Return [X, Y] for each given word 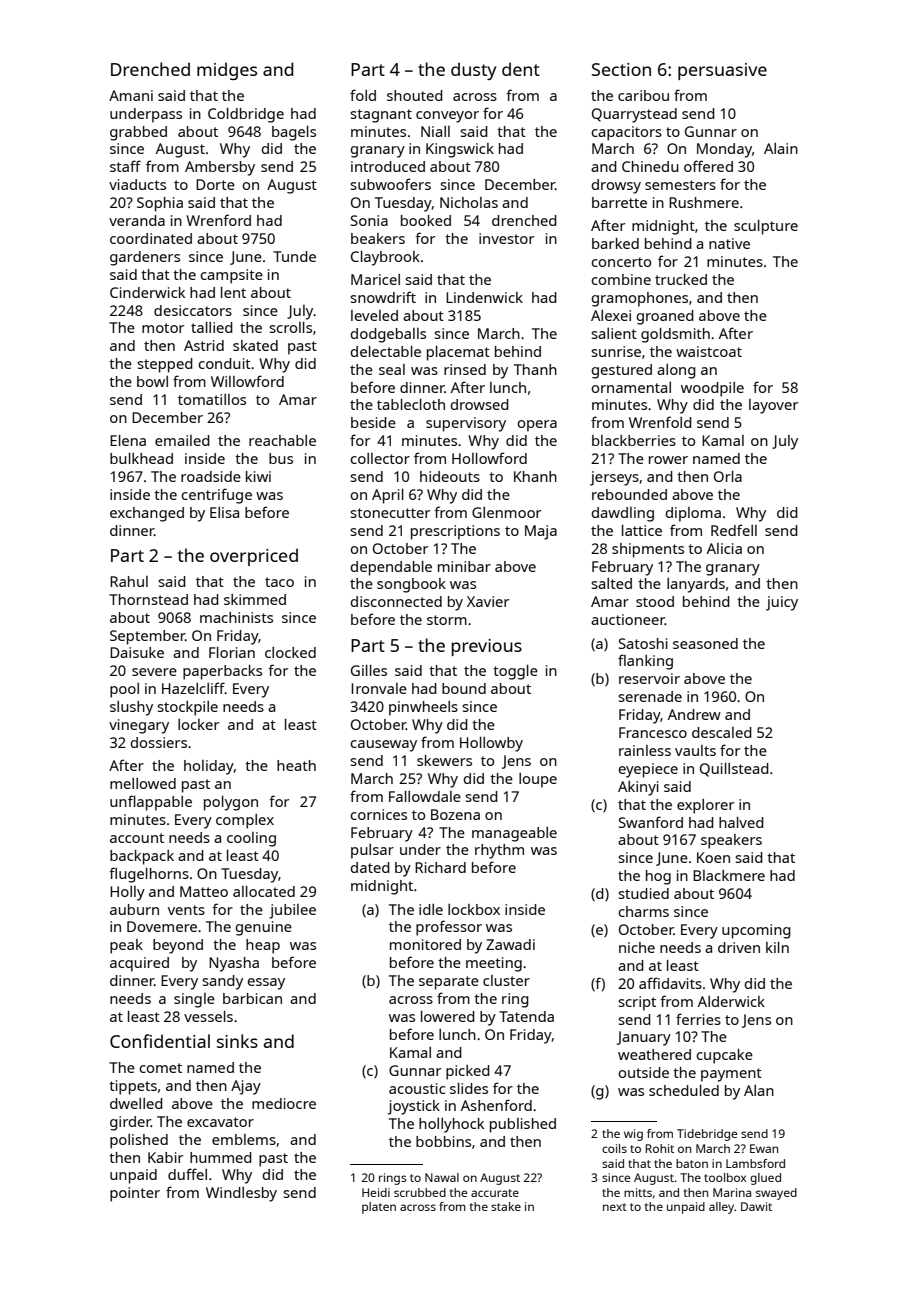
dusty [473, 71]
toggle [515, 672]
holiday [209, 767]
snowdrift [383, 297]
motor [163, 328]
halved [741, 822]
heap [263, 946]
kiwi [258, 476]
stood [655, 601]
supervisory [466, 424]
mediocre [284, 1103]
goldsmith [675, 335]
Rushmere [704, 202]
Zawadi [510, 944]
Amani [131, 95]
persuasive [722, 71]
